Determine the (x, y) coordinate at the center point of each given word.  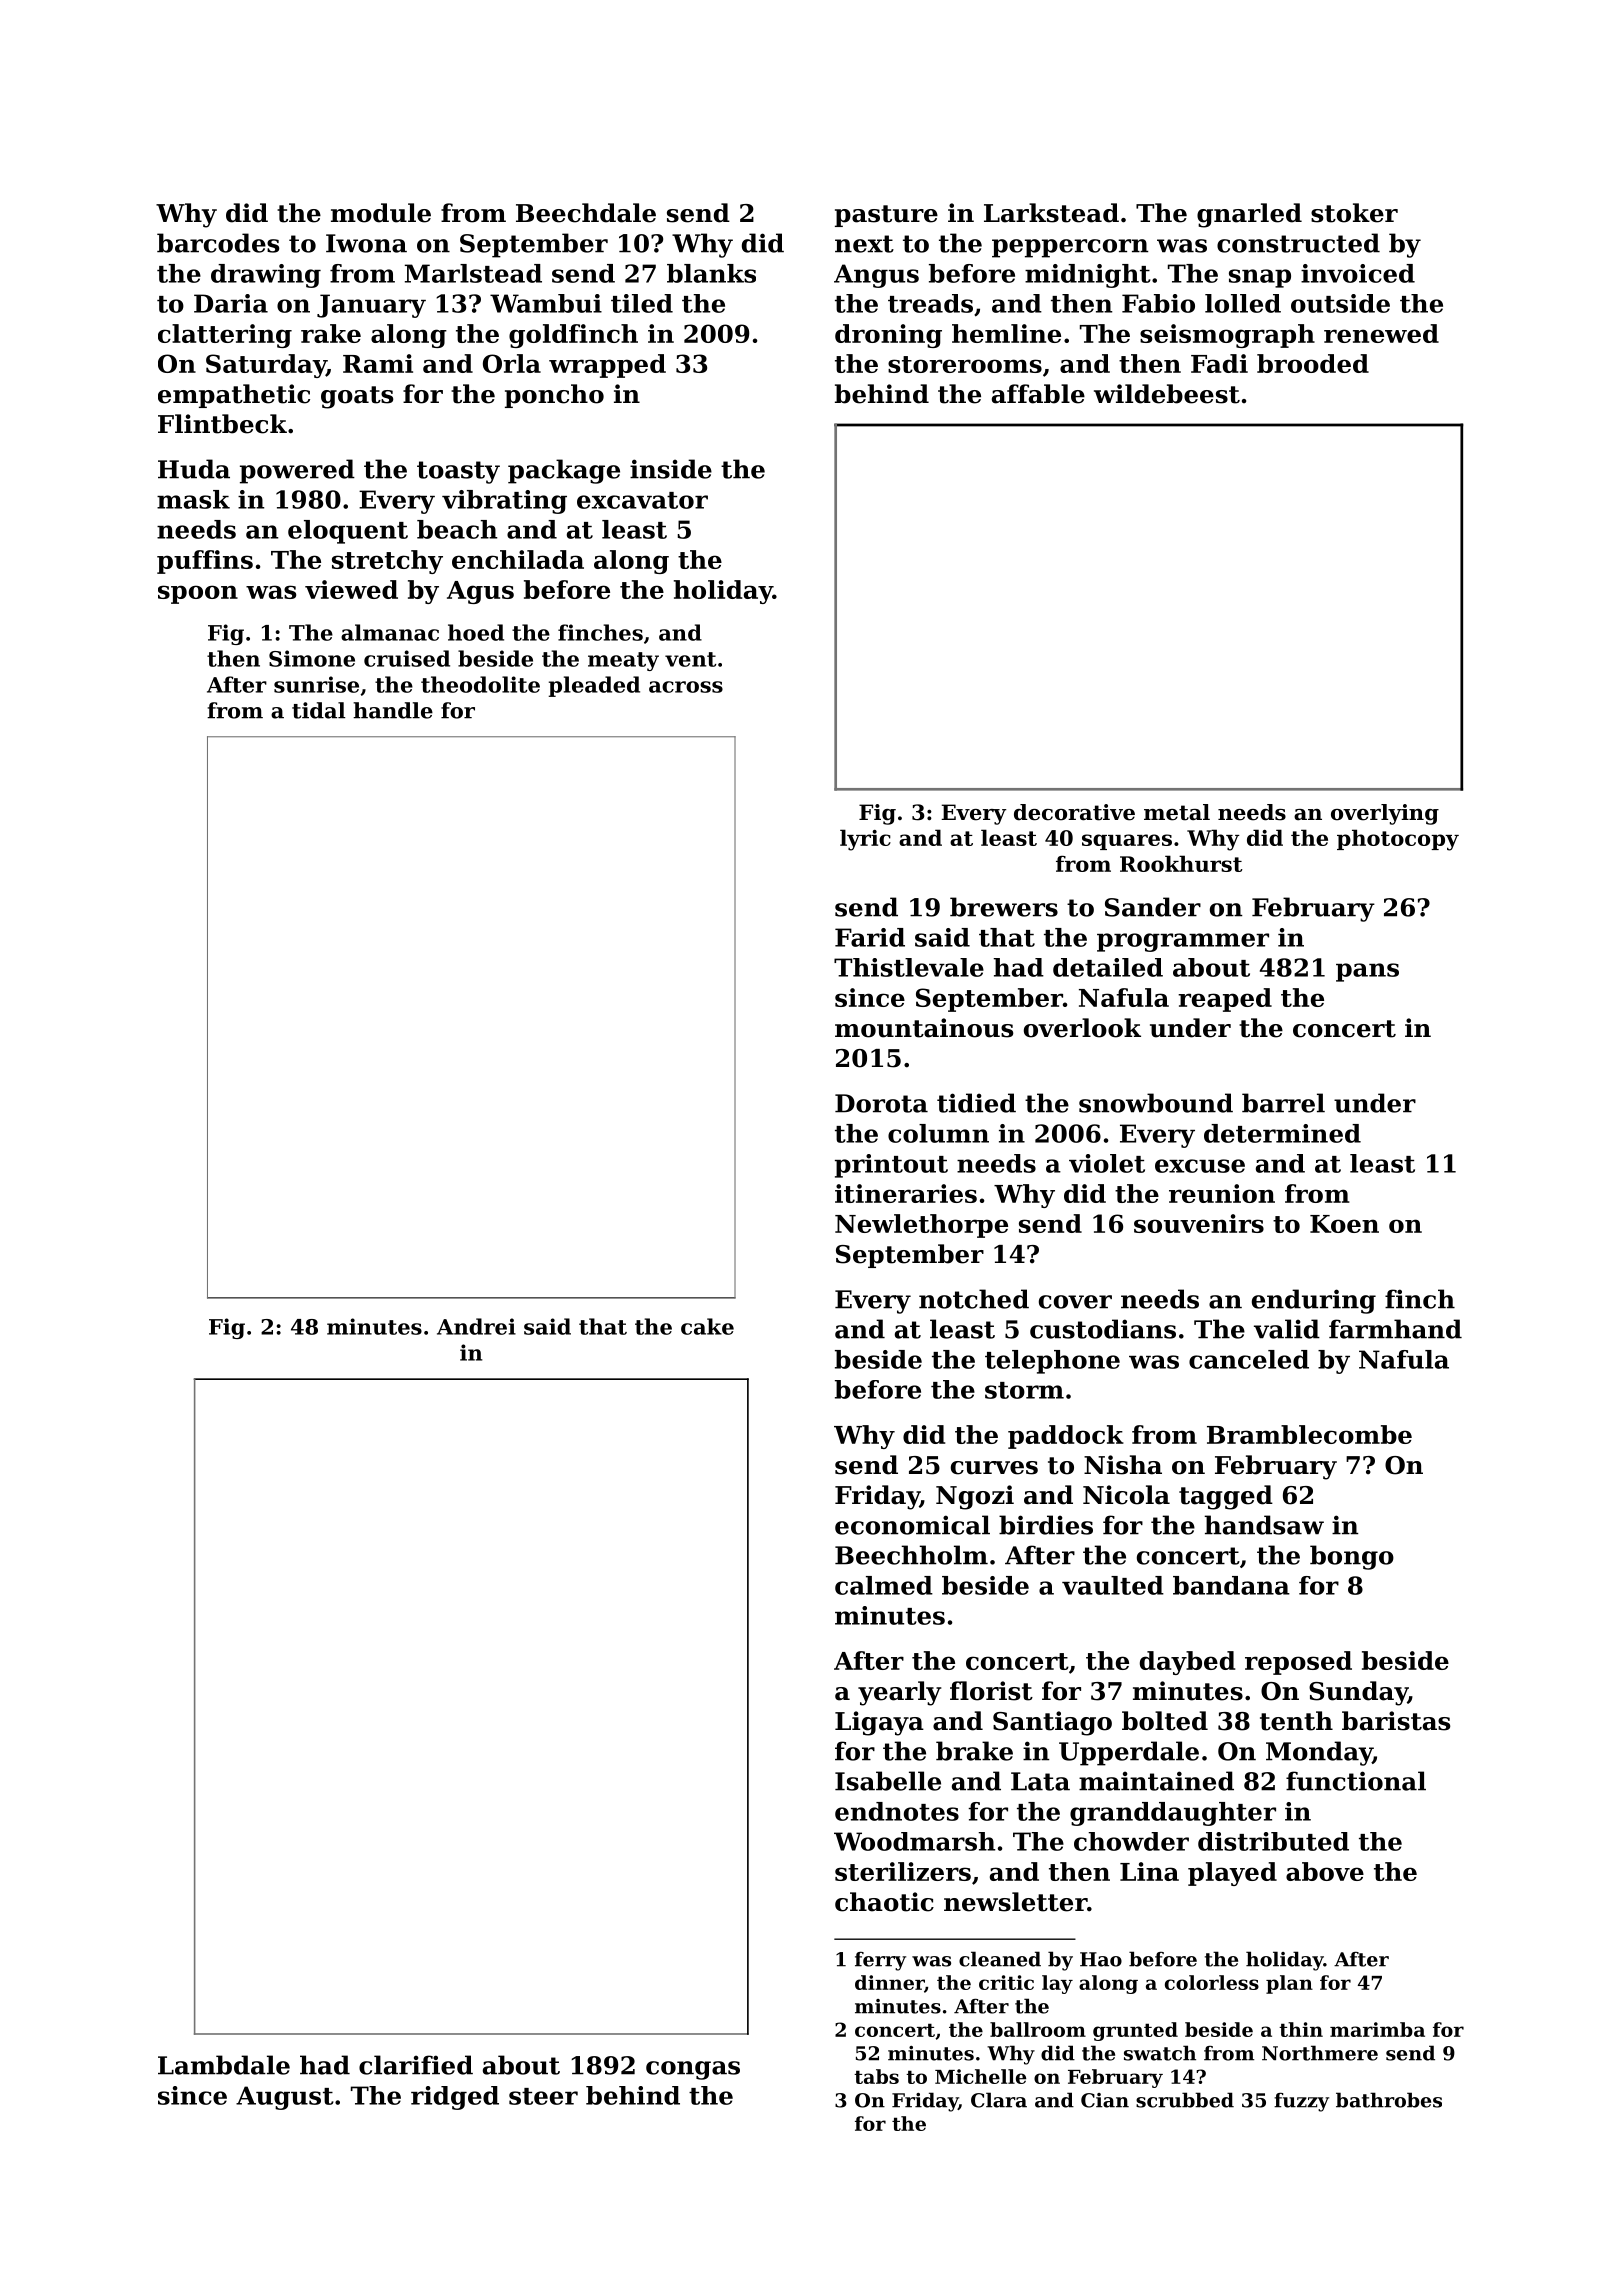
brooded (1313, 363)
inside (671, 469)
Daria (231, 303)
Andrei (476, 1326)
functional (1356, 1781)
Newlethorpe (921, 1226)
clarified (416, 2065)
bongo (1352, 1557)
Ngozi (975, 1497)
